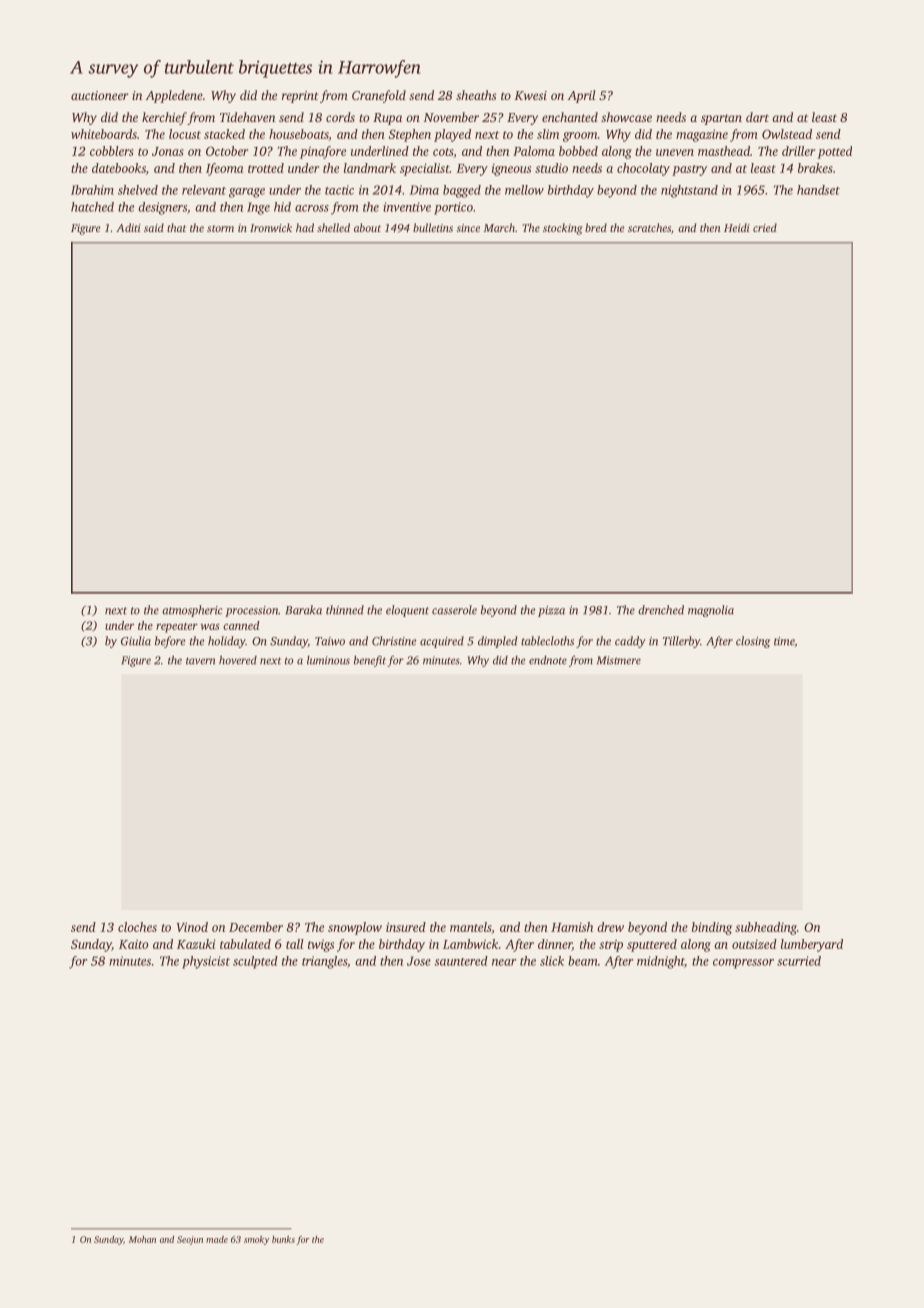 The image size is (924, 1308). I want to click on Mohan, so click(142, 1239).
